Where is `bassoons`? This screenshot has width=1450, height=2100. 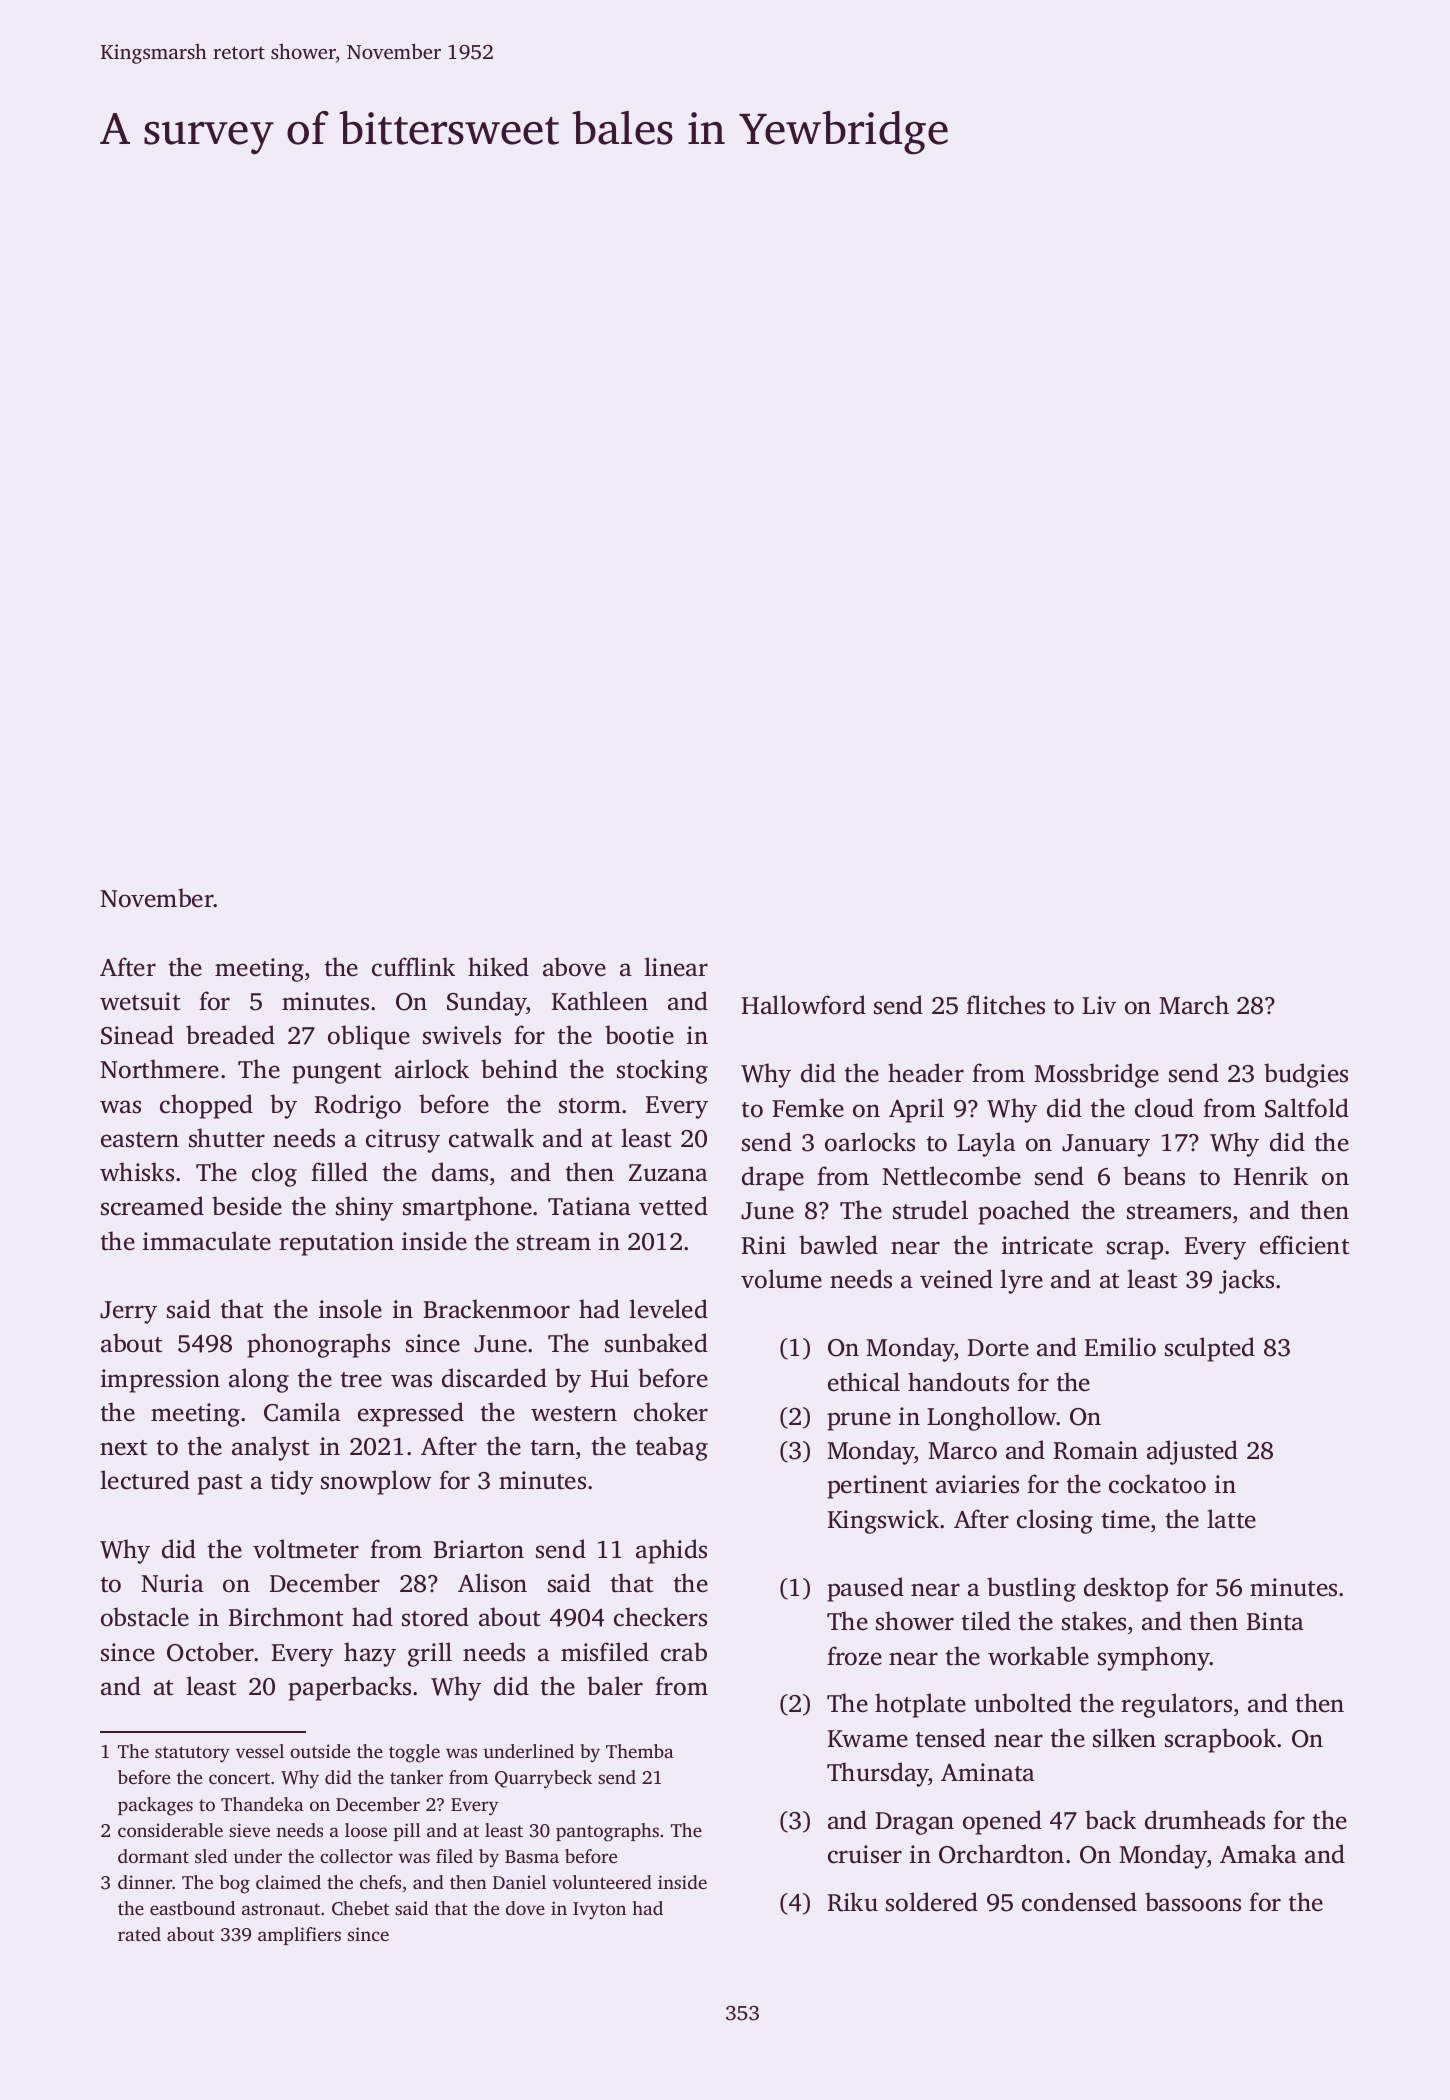
bassoons is located at coordinates (1193, 1902).
